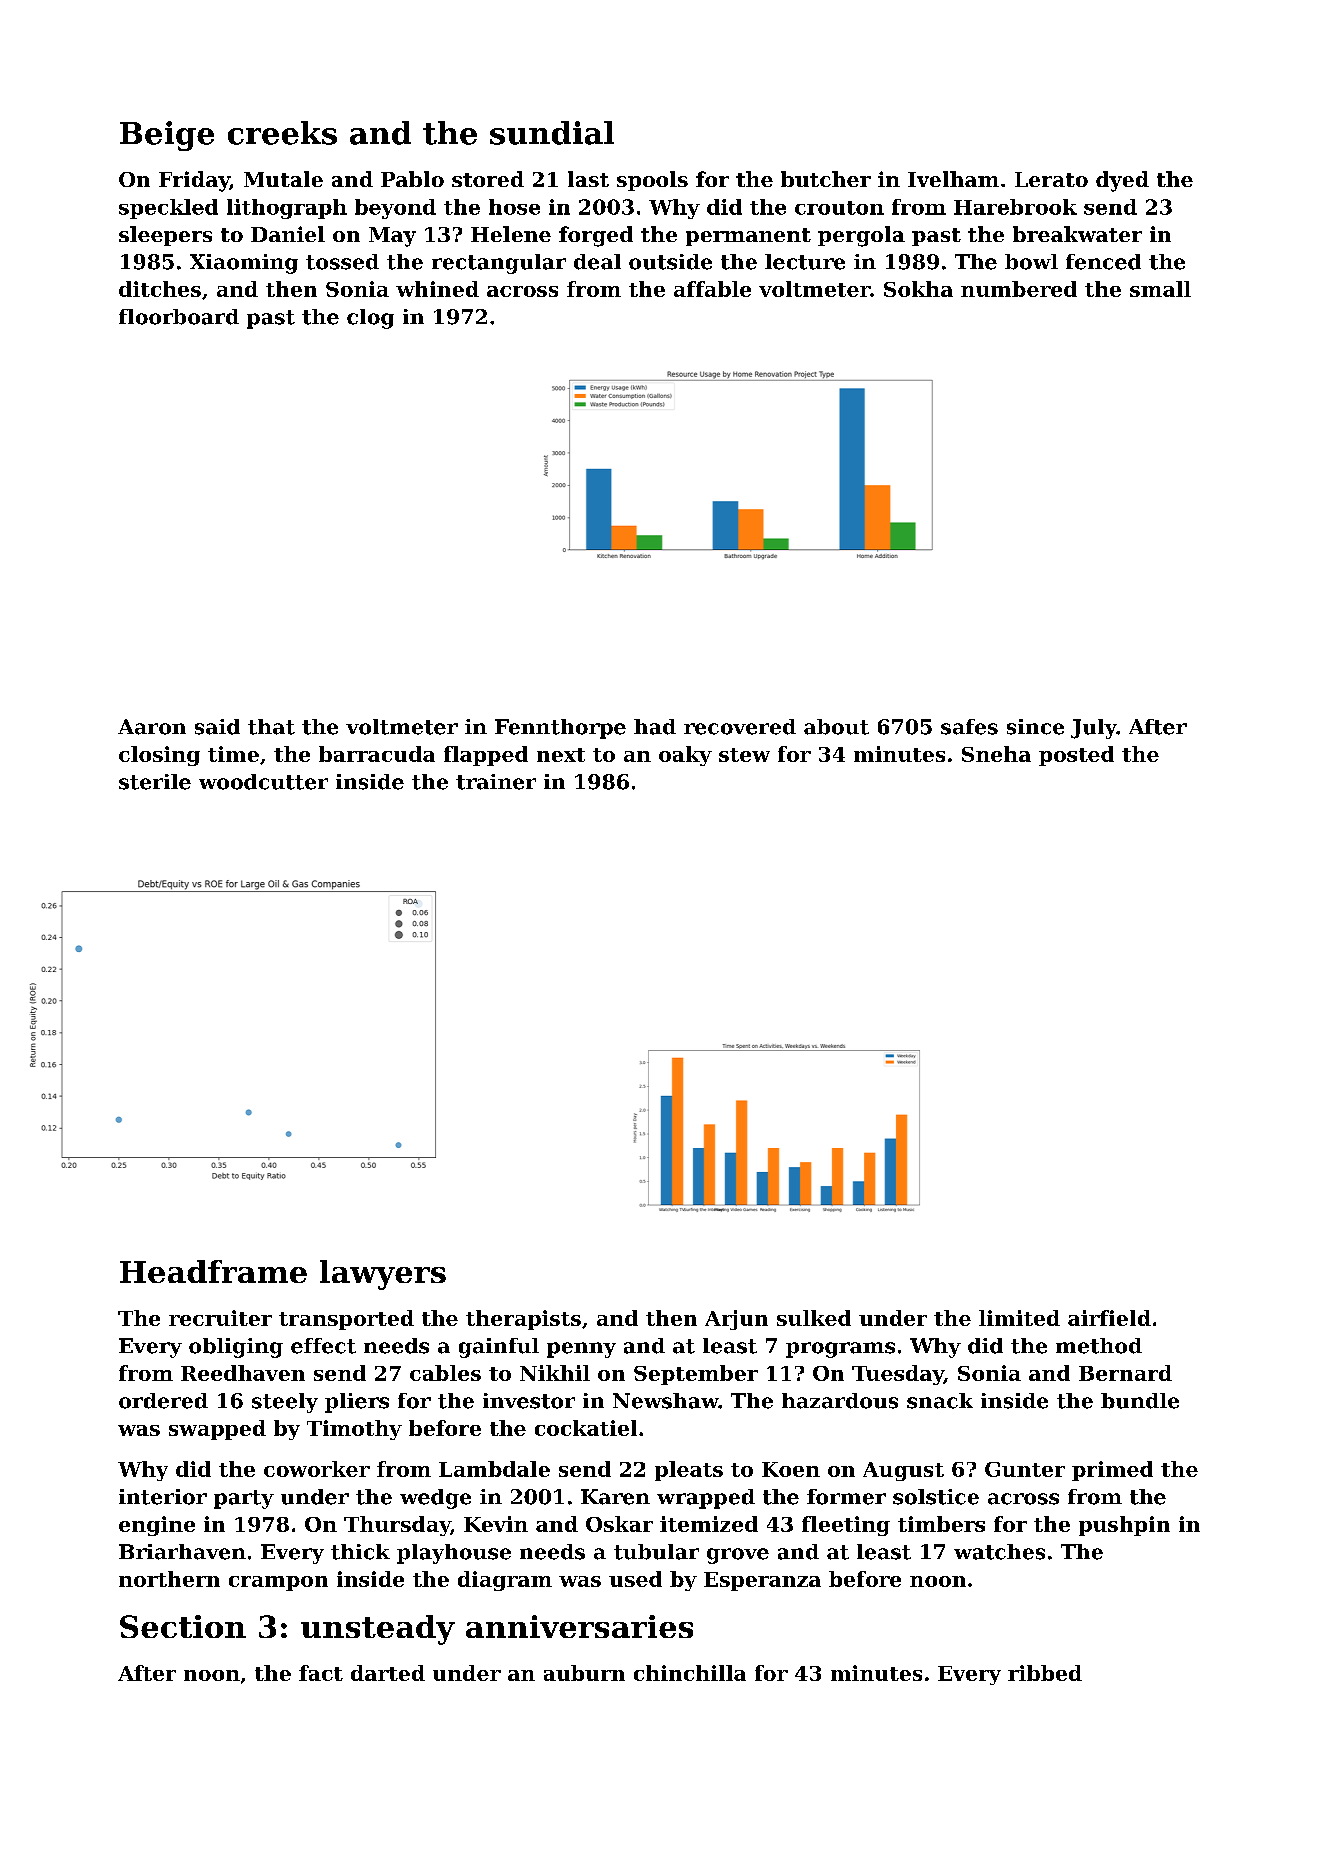 The image size is (1319, 1866). I want to click on fact, so click(321, 1673).
